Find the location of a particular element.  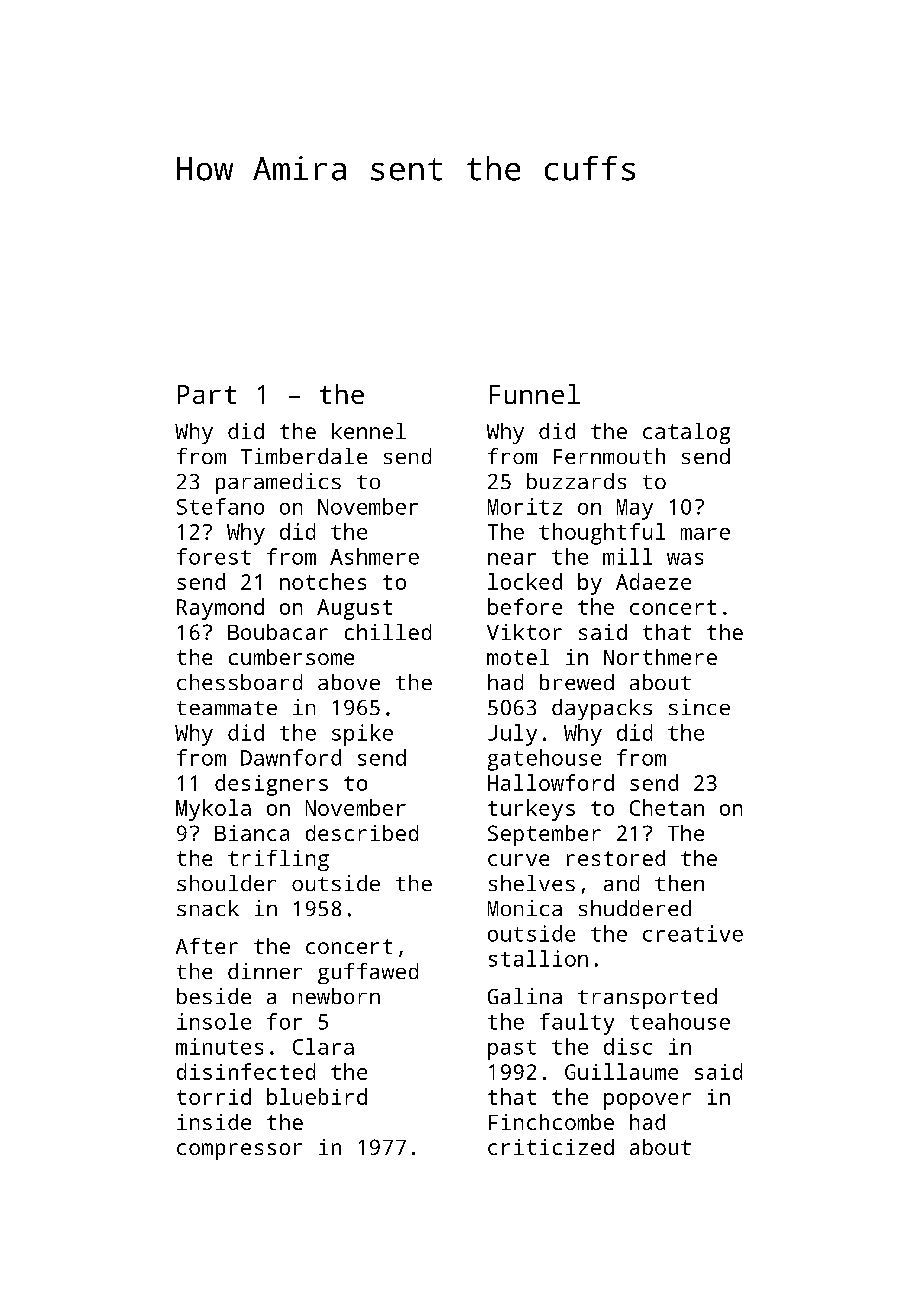

Funnel is located at coordinates (535, 394).
